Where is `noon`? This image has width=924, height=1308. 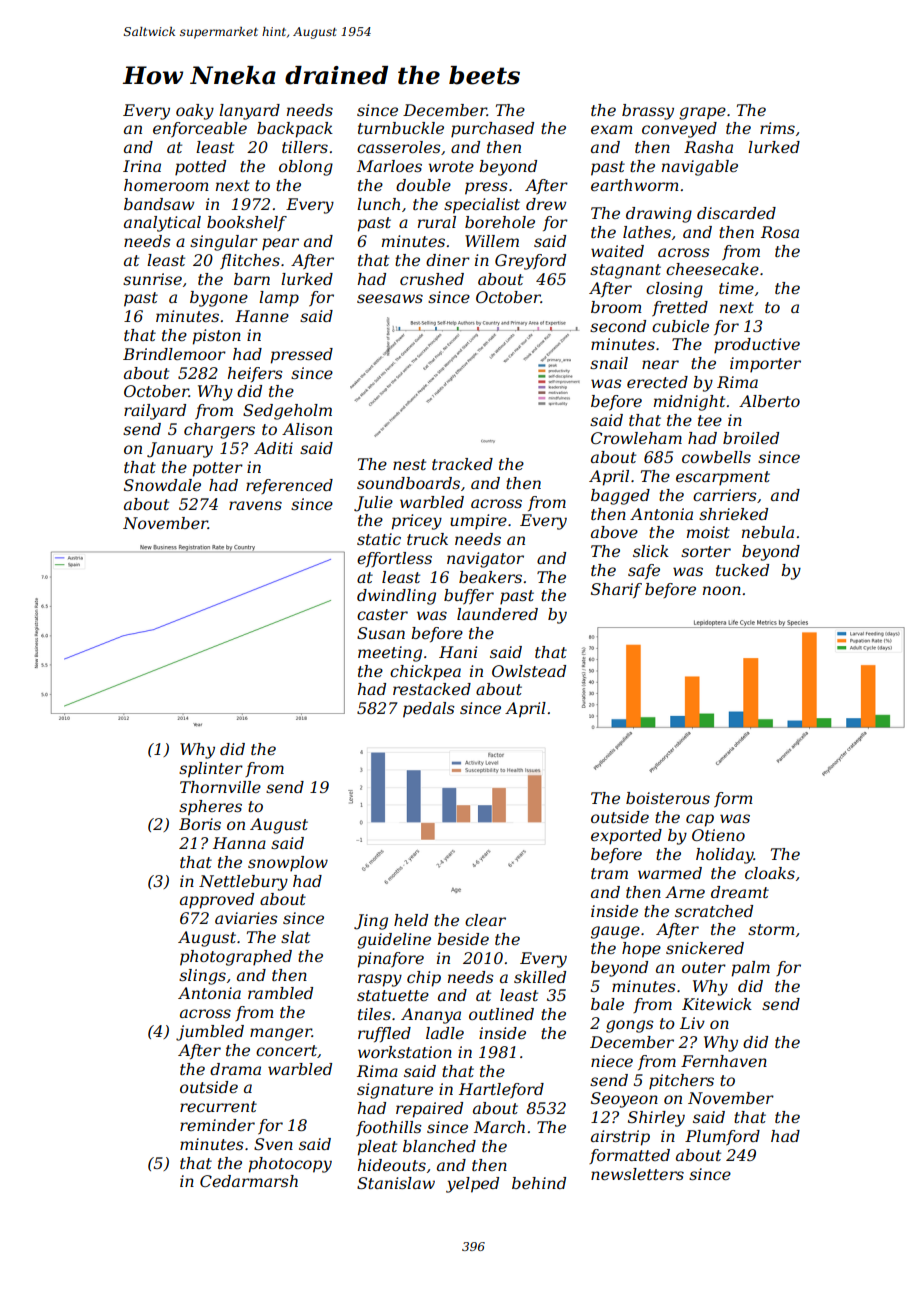
noon is located at coordinates (722, 590).
